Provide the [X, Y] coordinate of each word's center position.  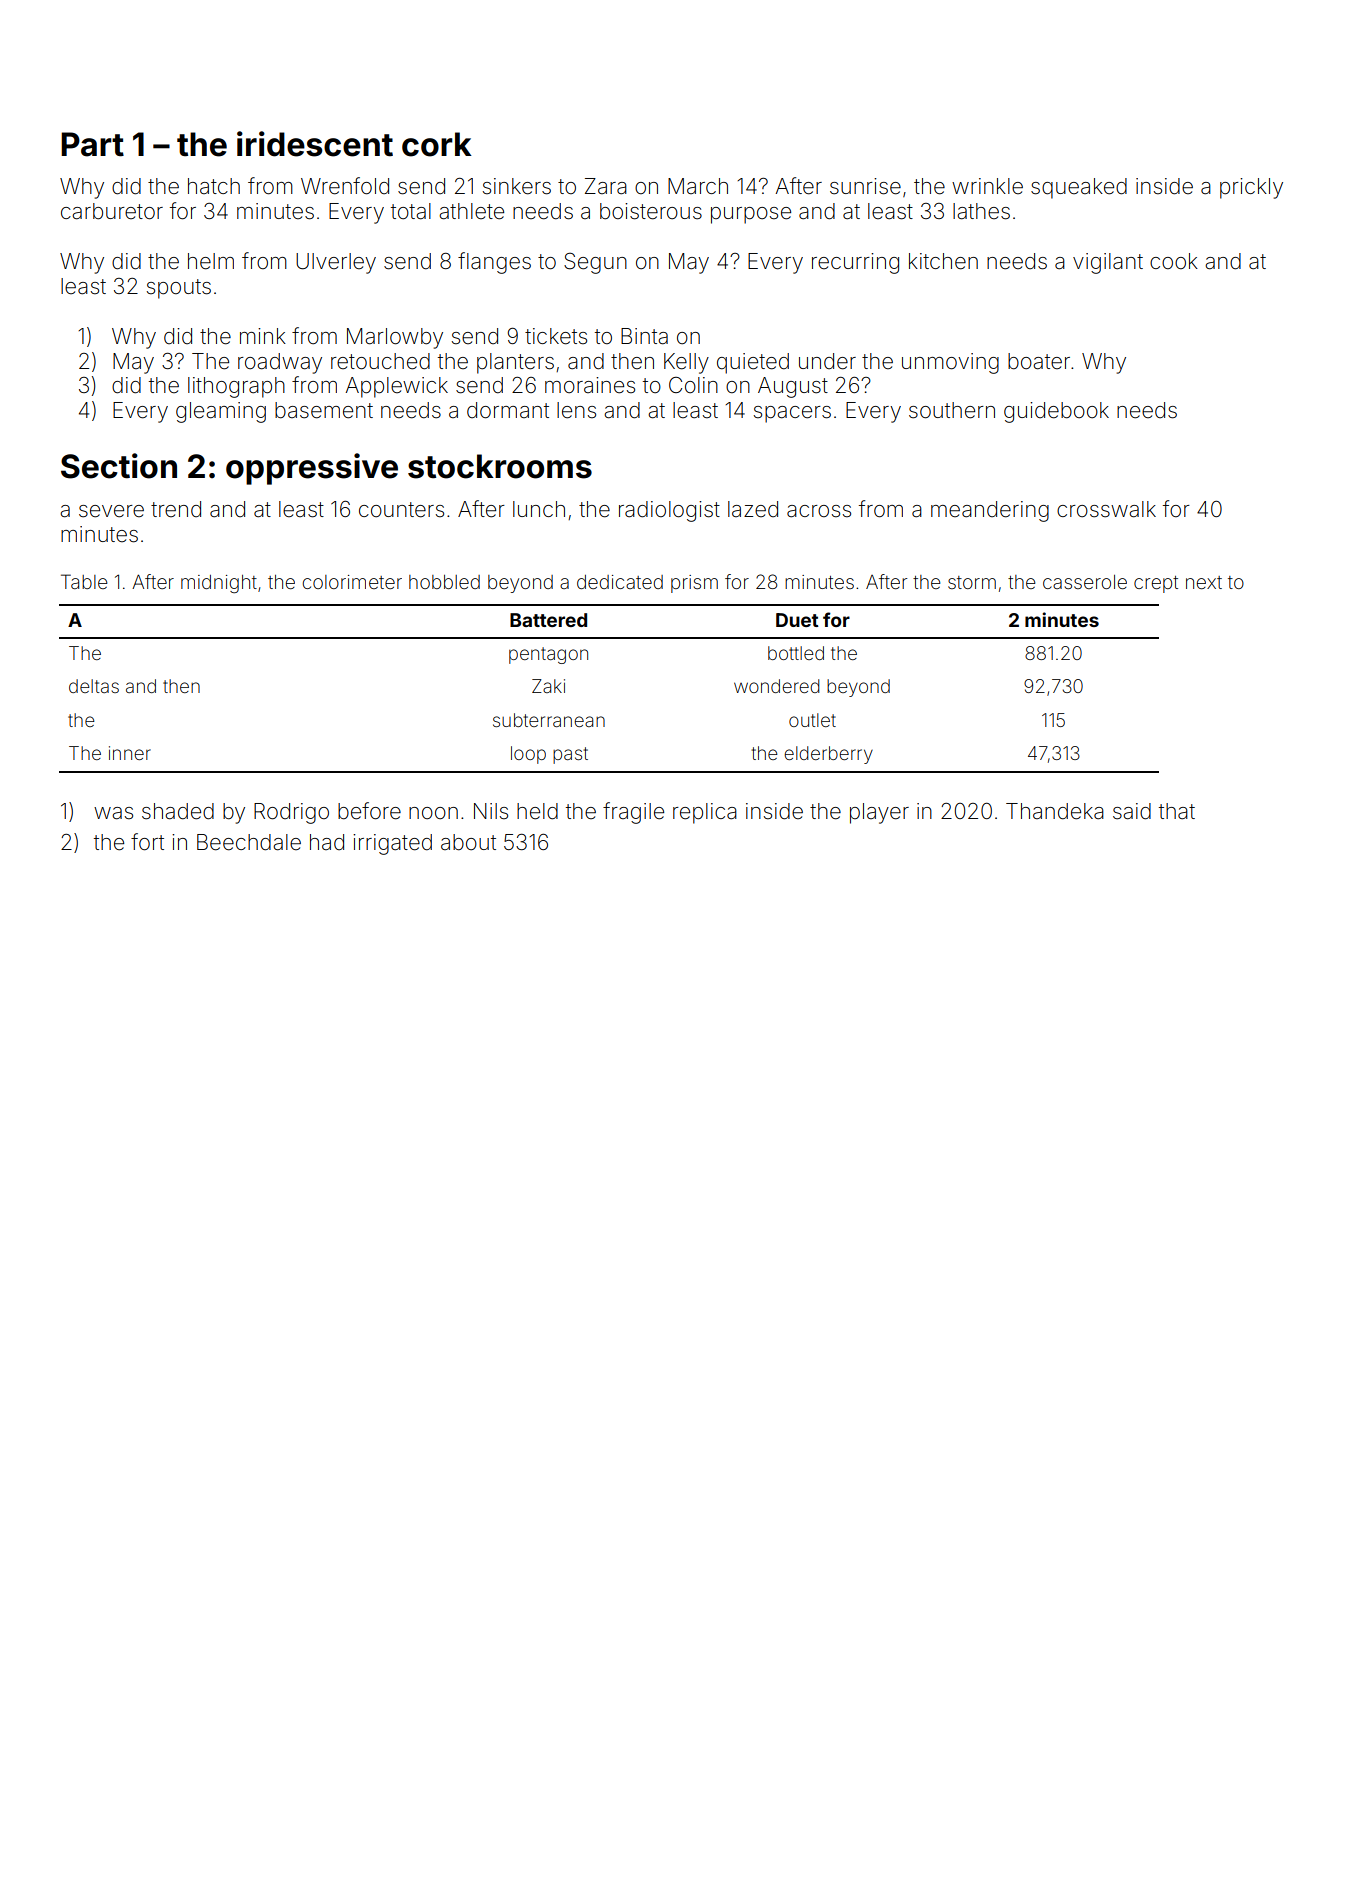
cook [1174, 261]
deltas [94, 686]
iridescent [315, 144]
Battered [548, 620]
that [1177, 811]
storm [972, 582]
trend [176, 509]
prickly [1251, 188]
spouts [179, 289]
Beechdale [249, 842]
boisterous [651, 211]
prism [694, 584]
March [698, 186]
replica [705, 813]
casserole [1085, 582]
